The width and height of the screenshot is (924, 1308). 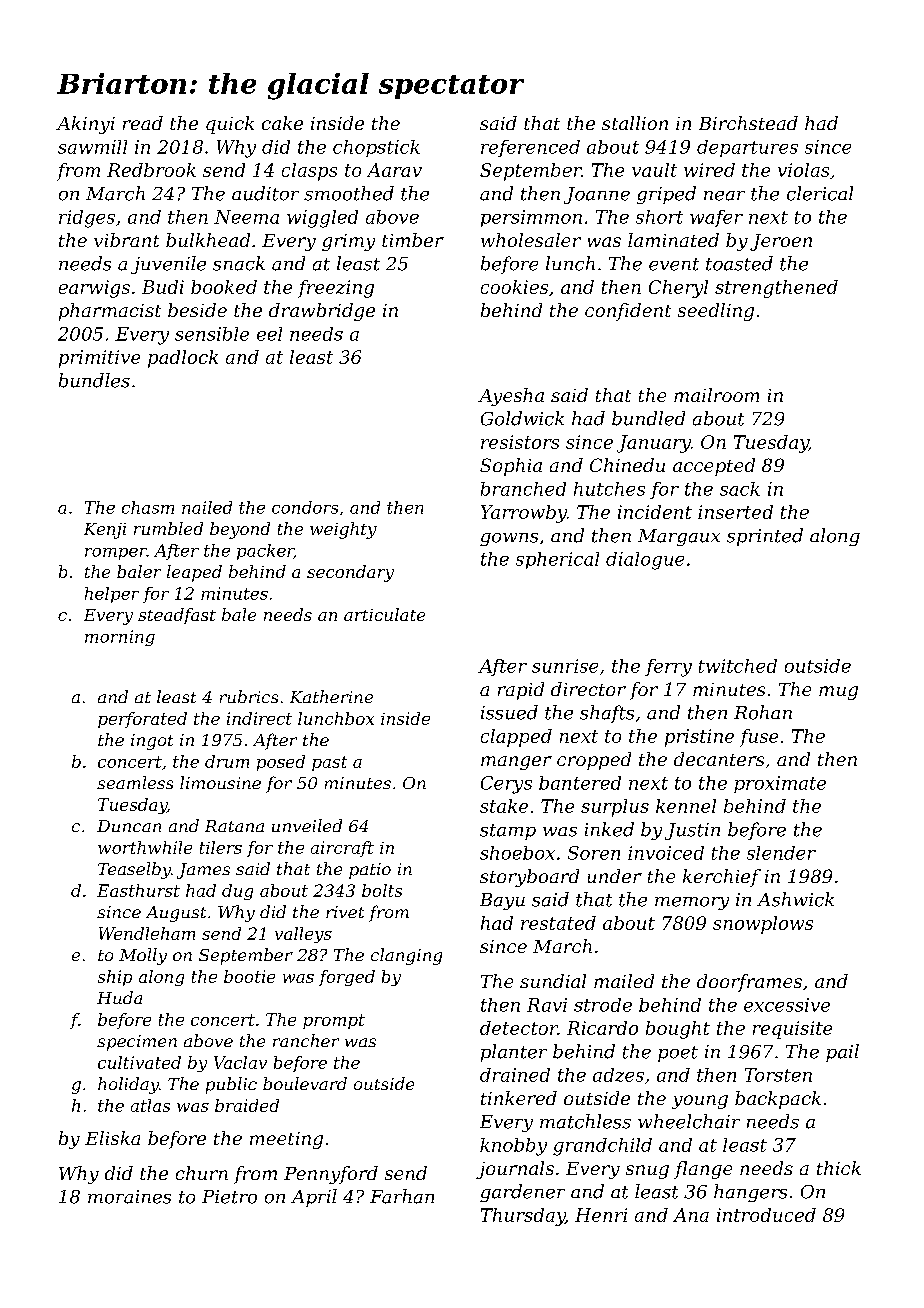 What do you see at coordinates (820, 193) in the screenshot?
I see `clerical` at bounding box center [820, 193].
